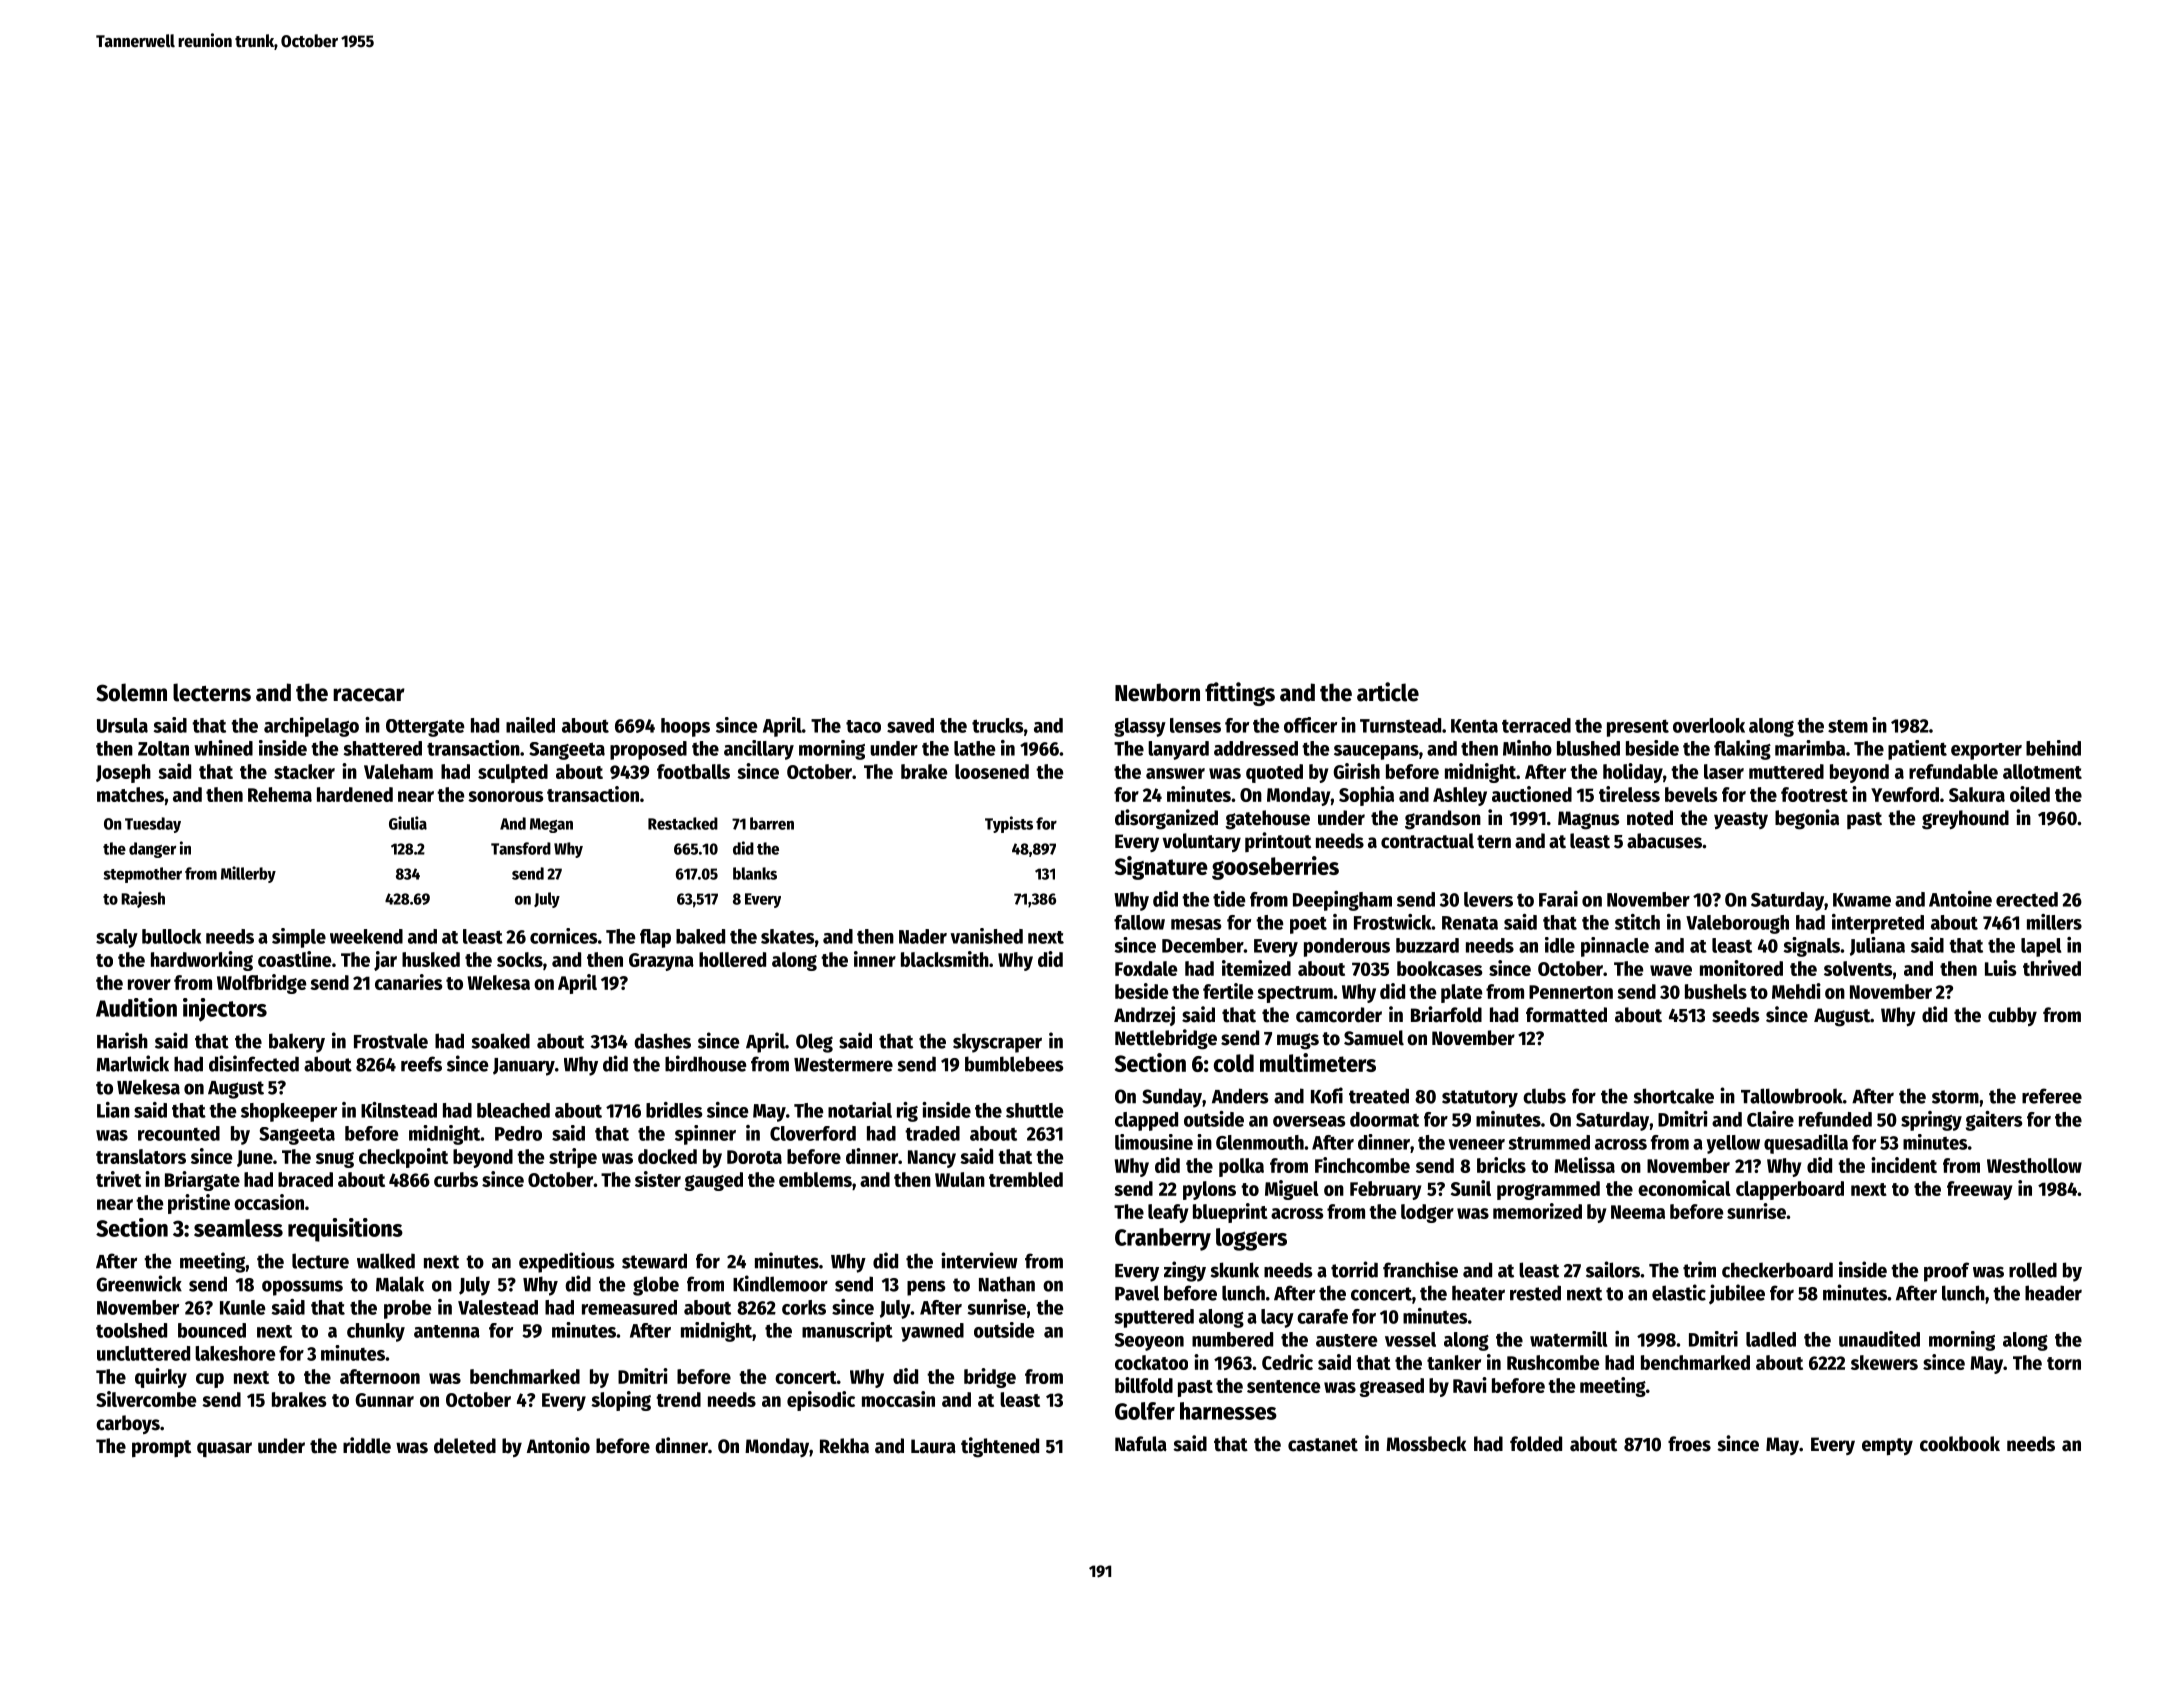 The width and height of the image is (2178, 1683). What do you see at coordinates (1163, 1239) in the image?
I see `Cranberry` at bounding box center [1163, 1239].
